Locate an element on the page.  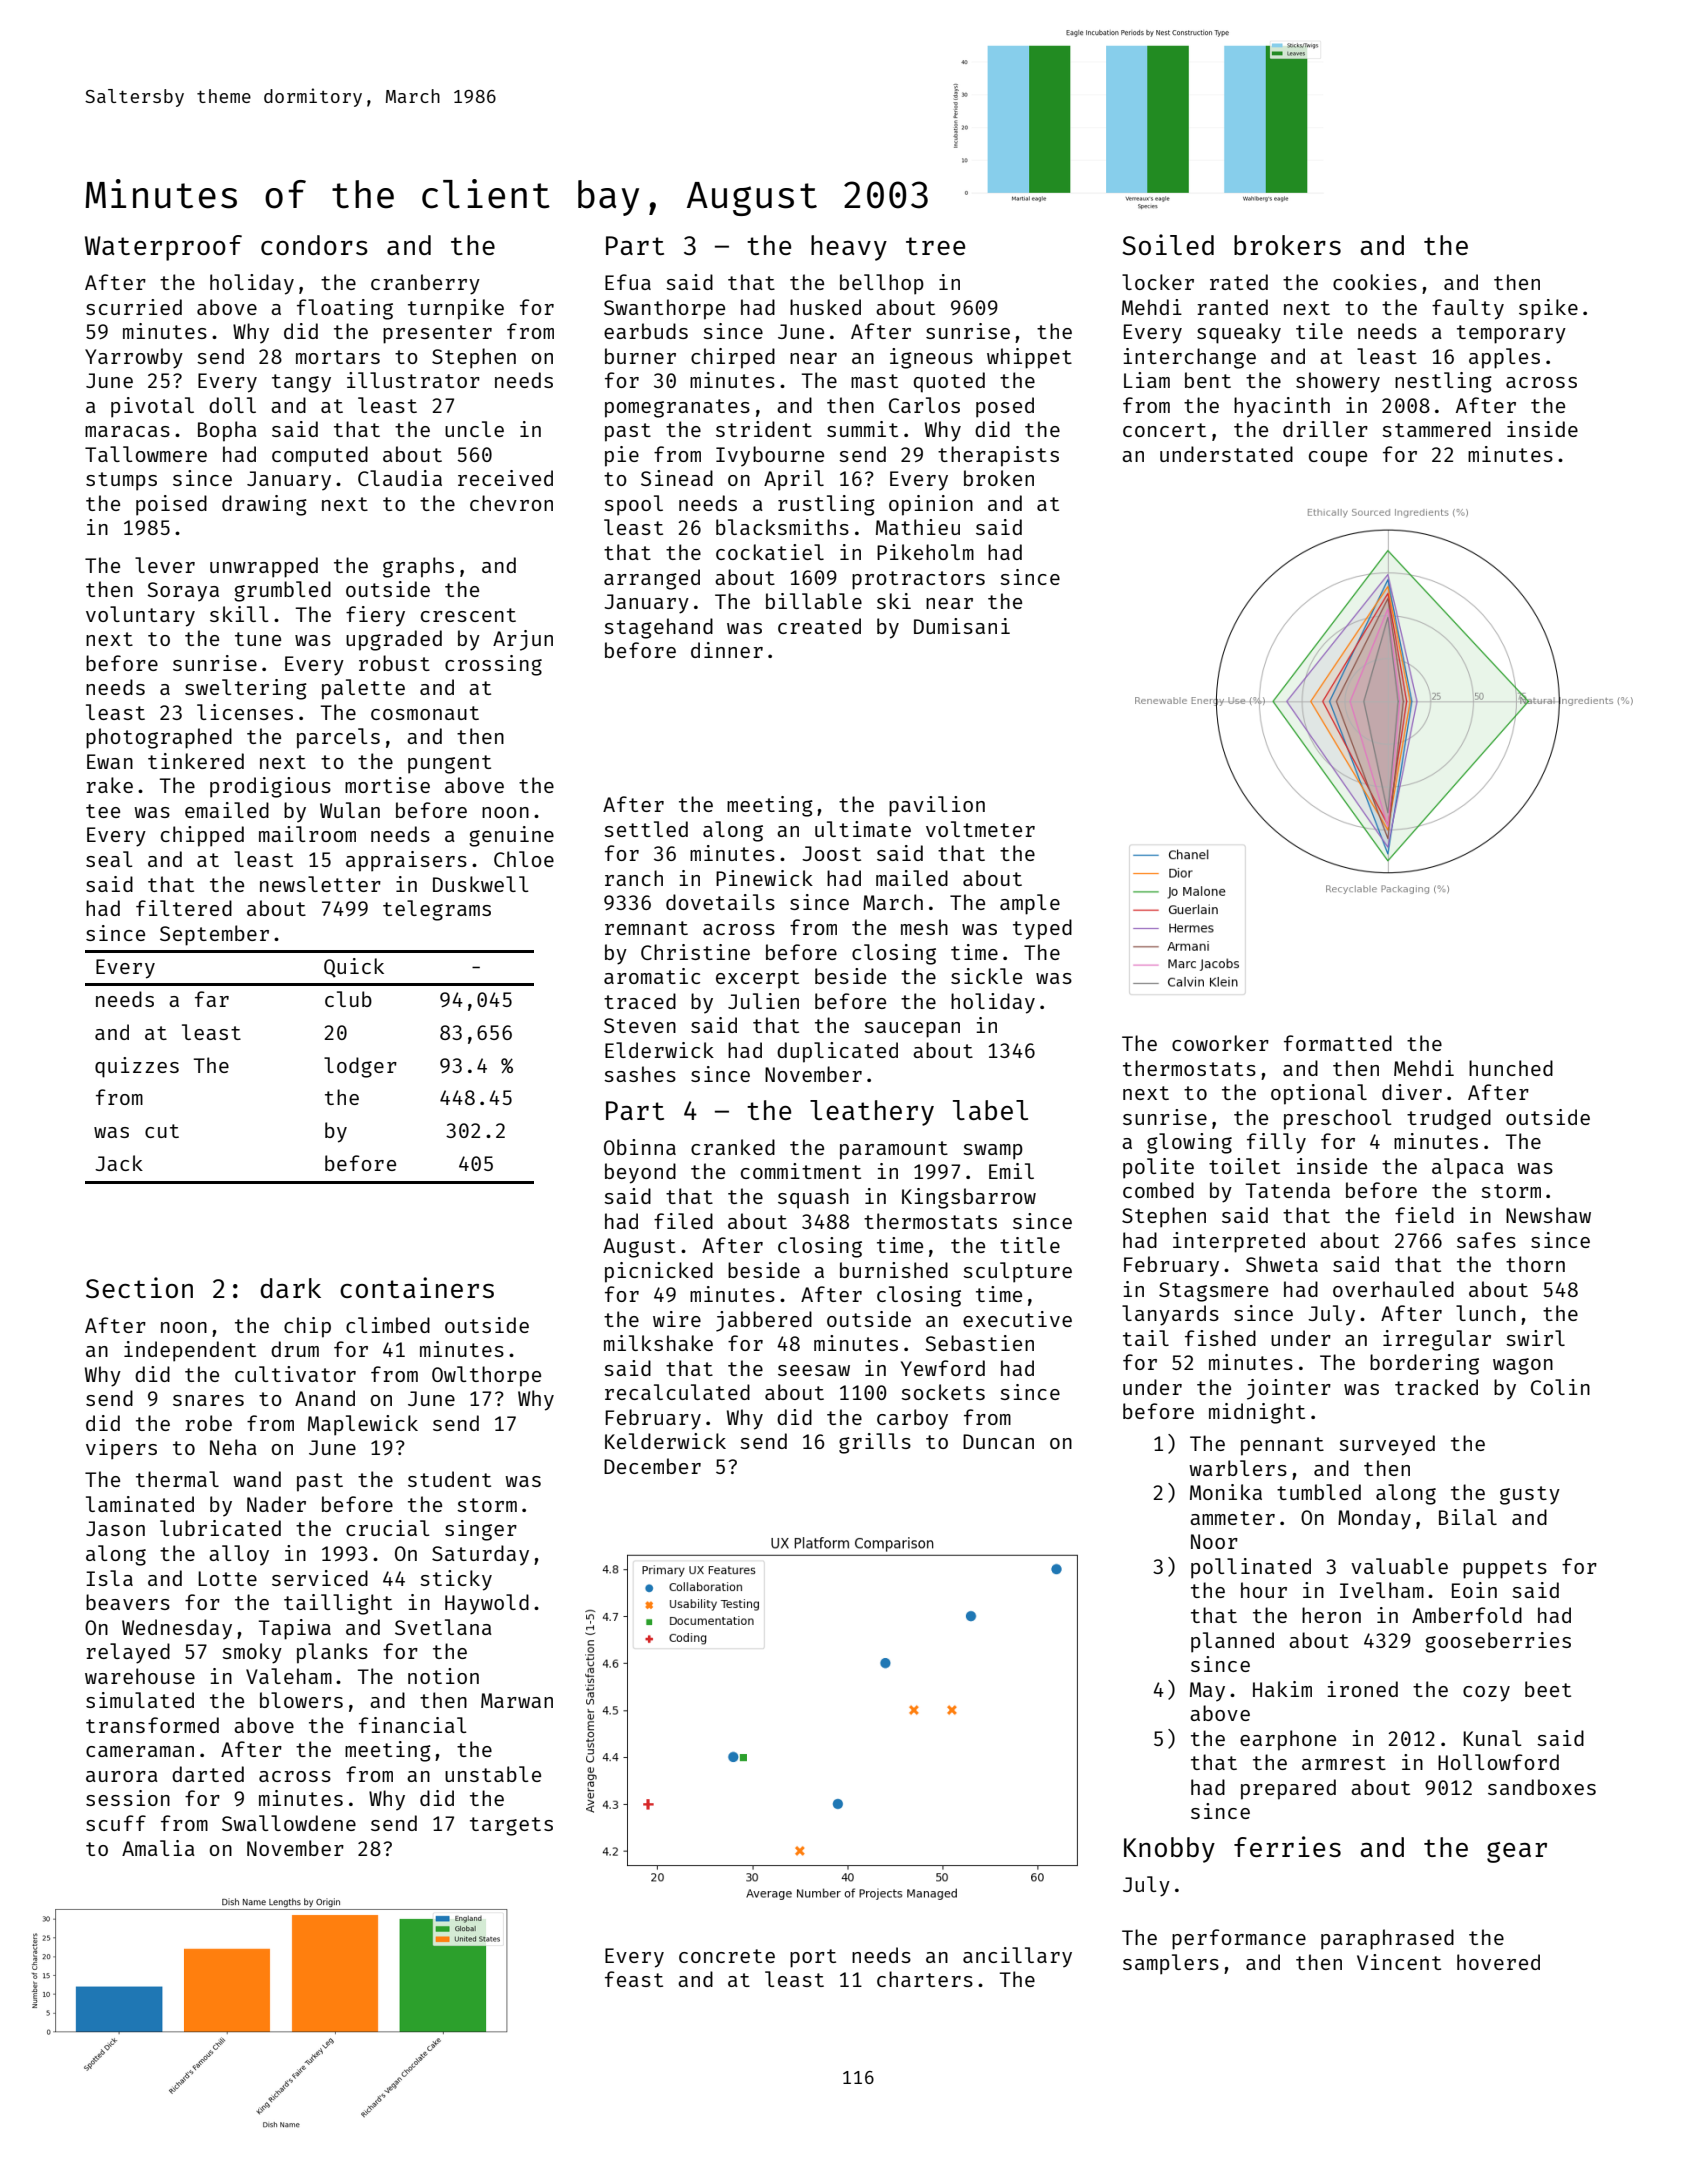
ranch is located at coordinates (634, 878).
